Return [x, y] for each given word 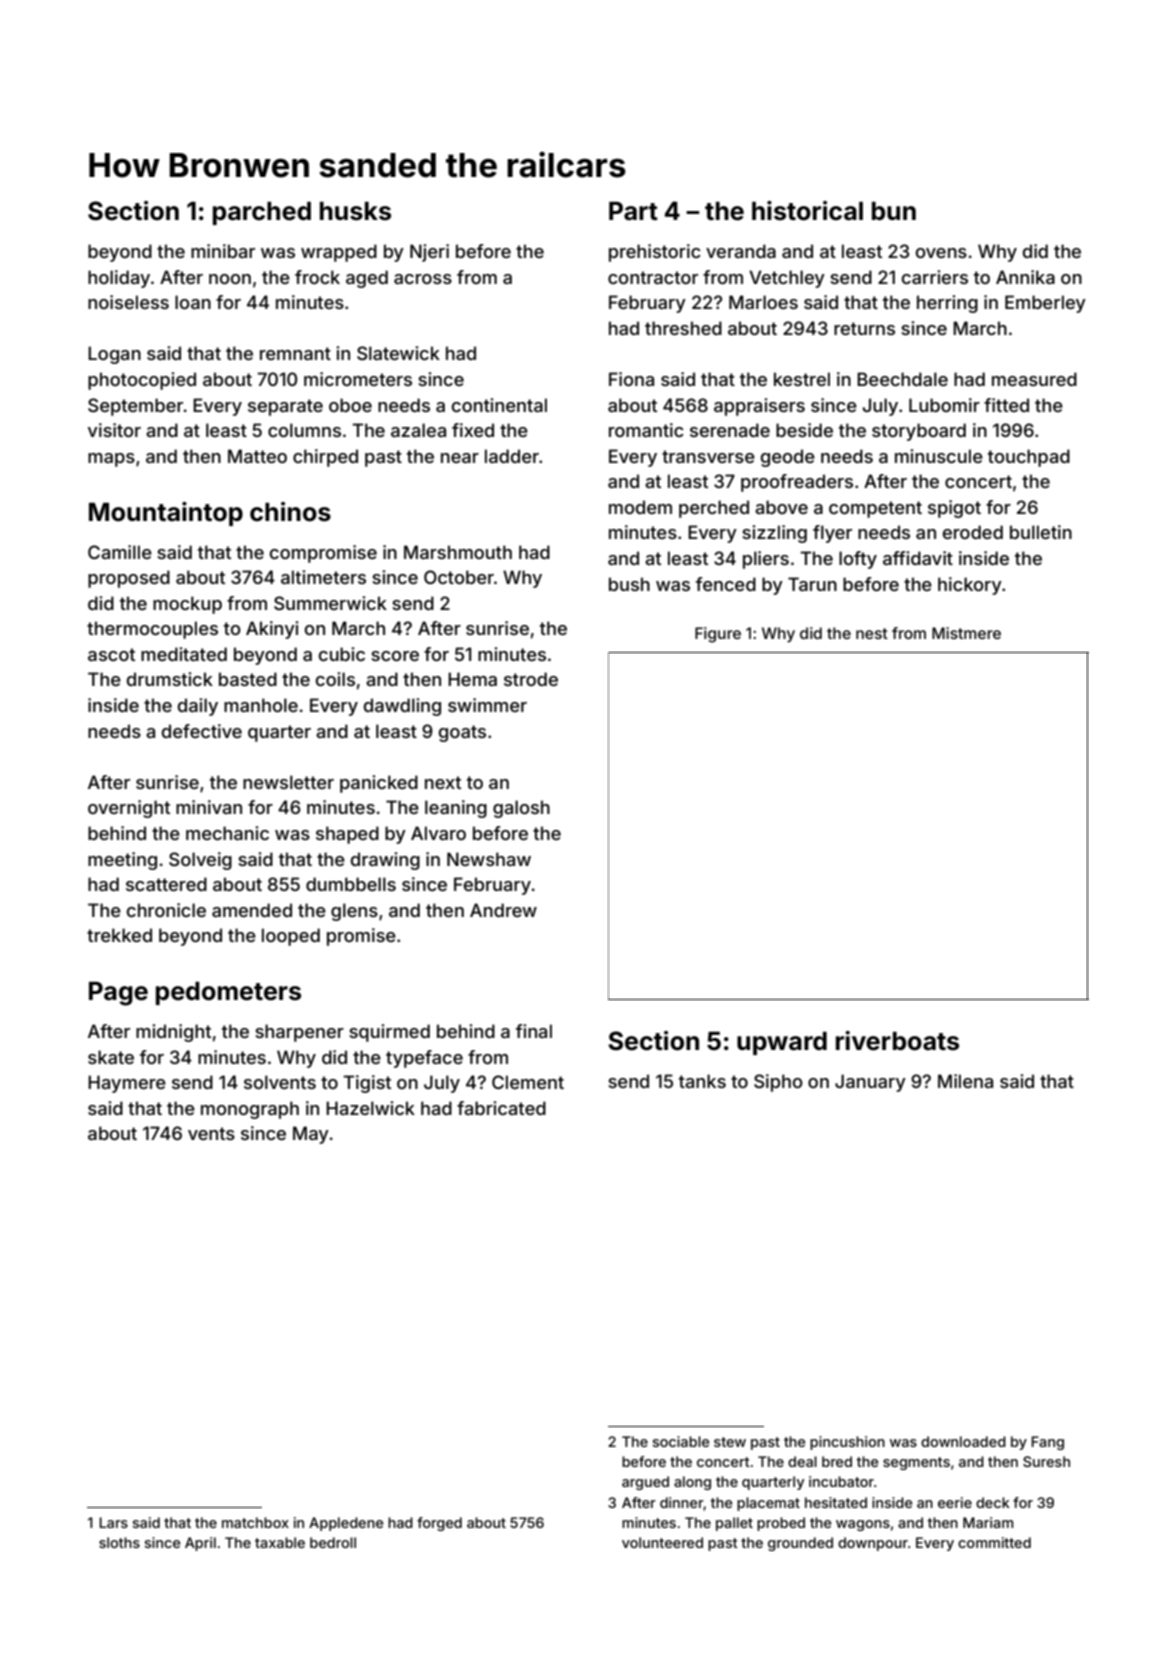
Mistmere [966, 633]
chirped [325, 458]
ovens [941, 253]
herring [947, 304]
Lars [113, 1522]
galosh [521, 809]
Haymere [127, 1084]
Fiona [631, 379]
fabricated [501, 1108]
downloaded [963, 1441]
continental [499, 405]
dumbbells [351, 884]
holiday [119, 279]
